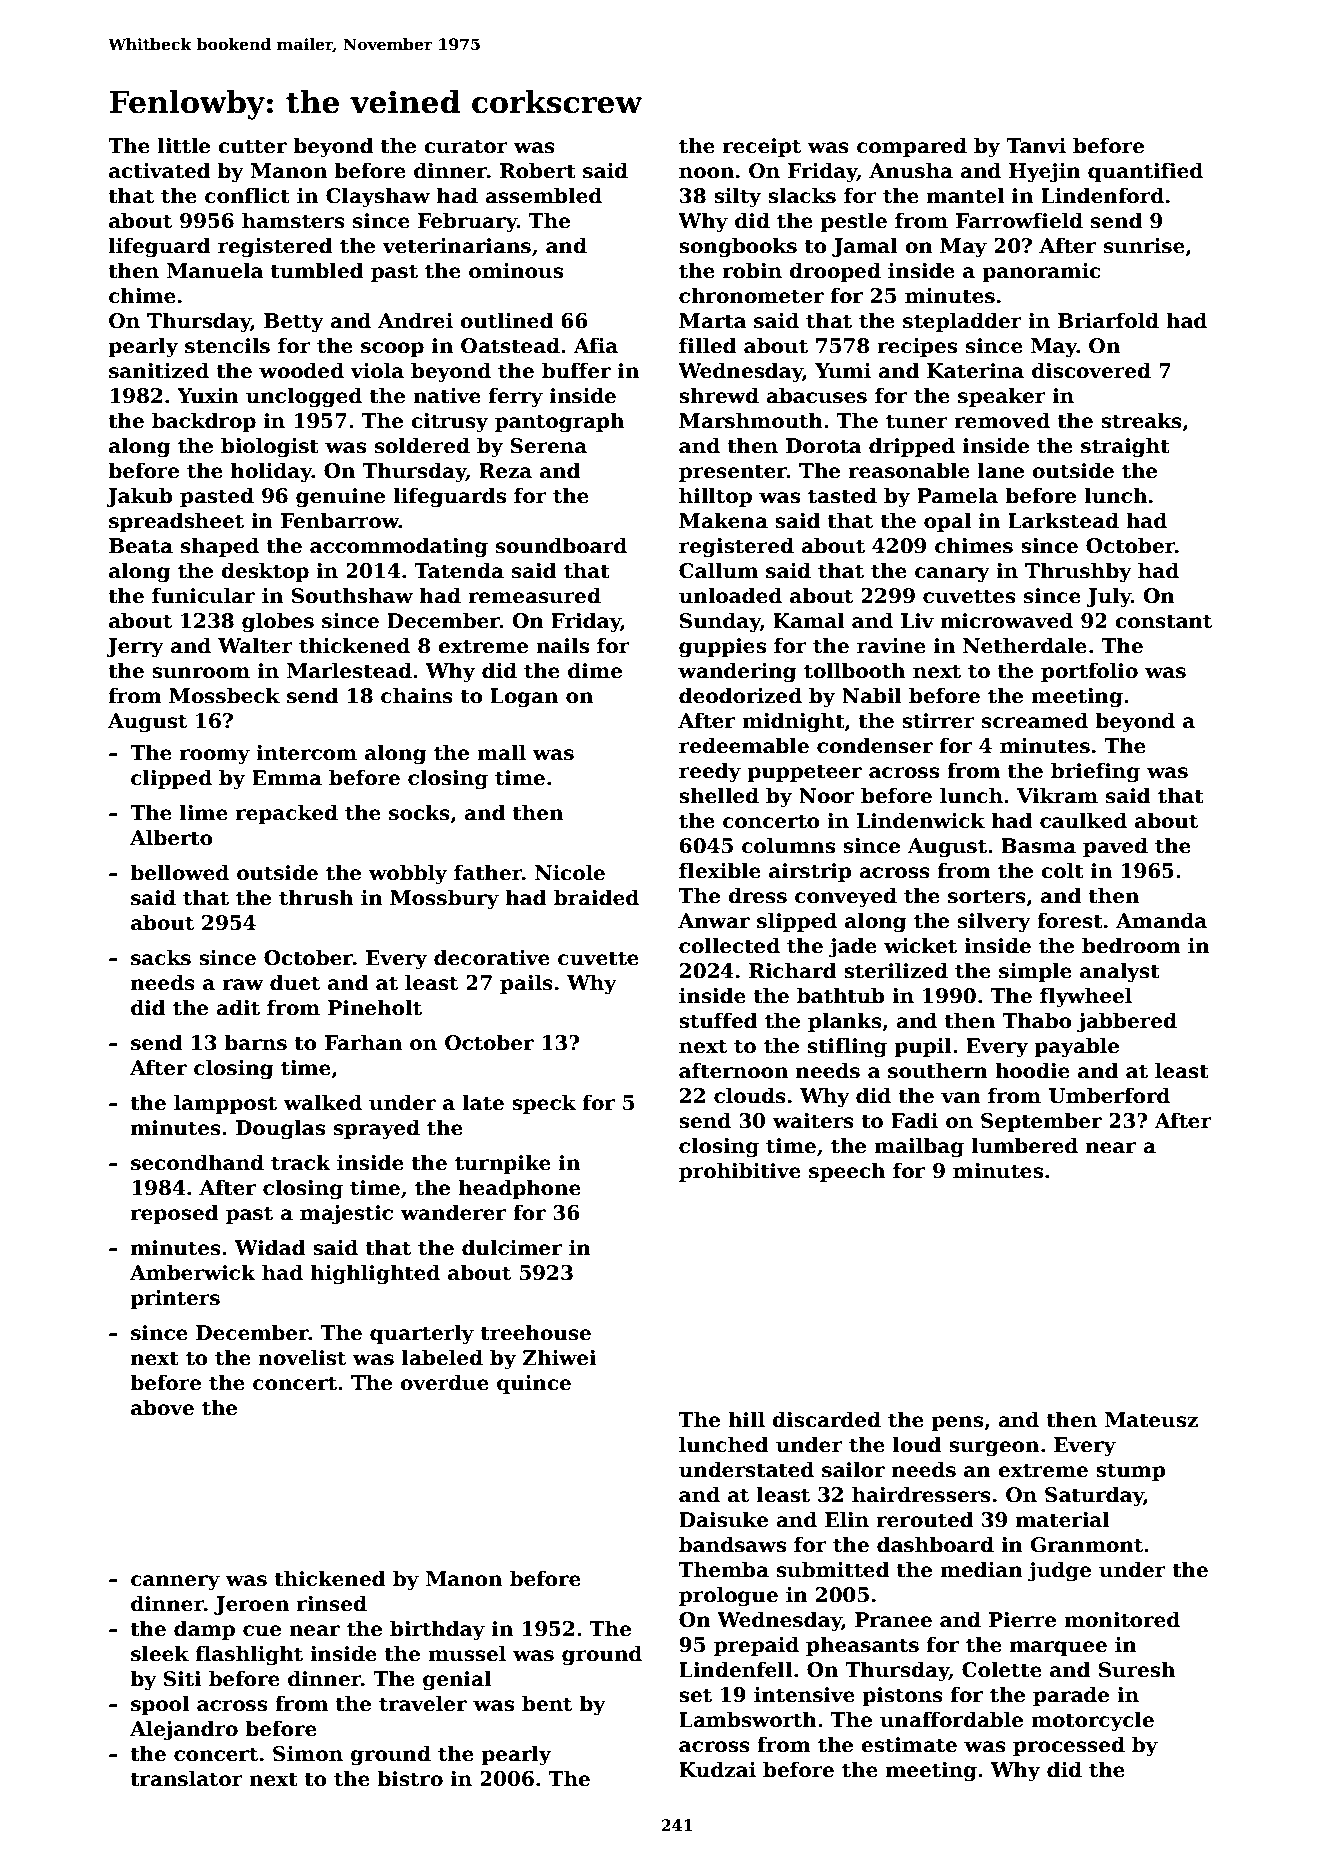  Describe the element at coordinates (1036, 146) in the document. I see `Tanvi` at that location.
